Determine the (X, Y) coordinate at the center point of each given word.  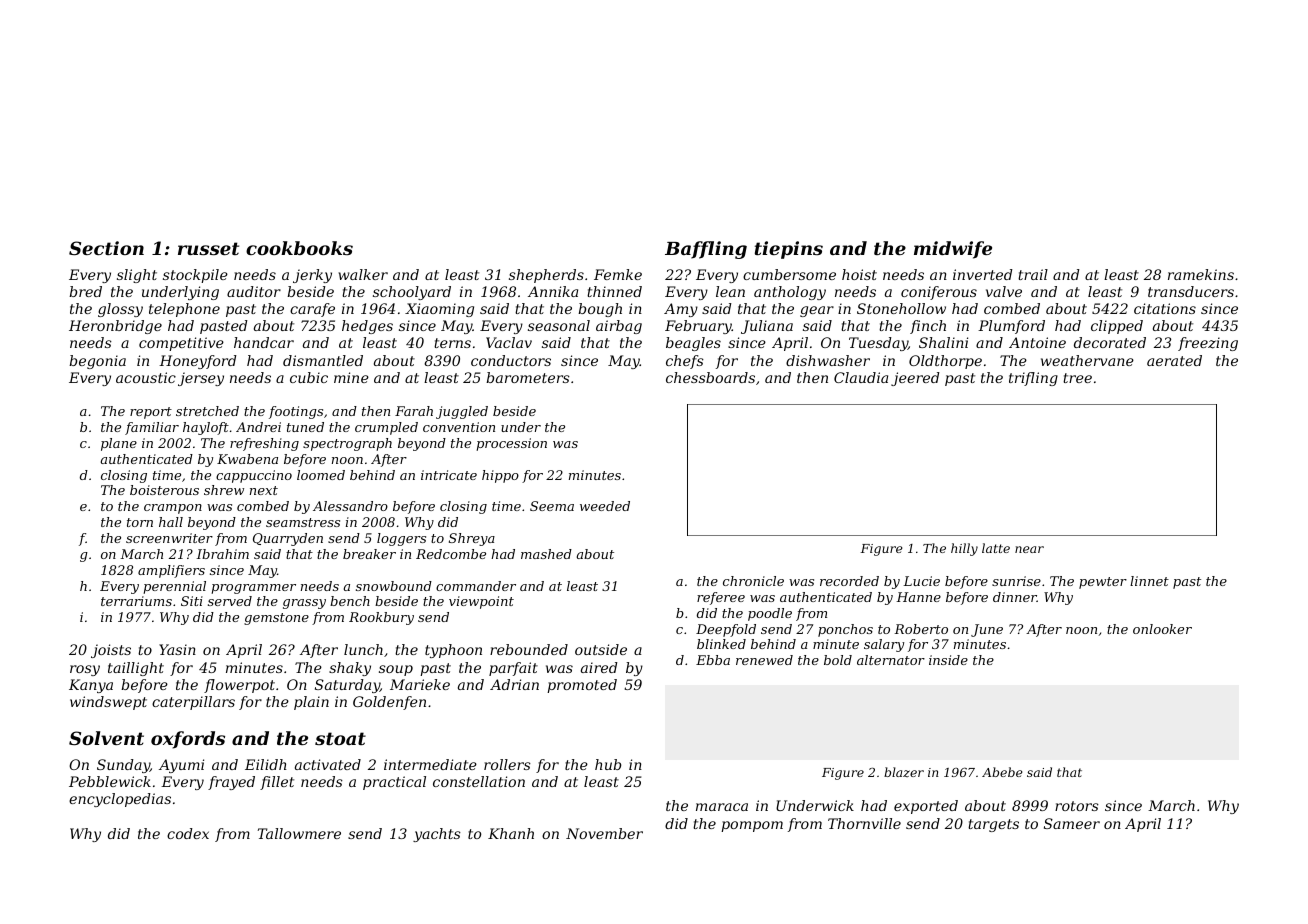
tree (1077, 378)
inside (948, 660)
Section (106, 248)
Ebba (713, 660)
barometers (528, 377)
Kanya (91, 686)
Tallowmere (299, 833)
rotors (1077, 806)
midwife (953, 250)
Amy (681, 310)
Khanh (511, 833)
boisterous (164, 490)
